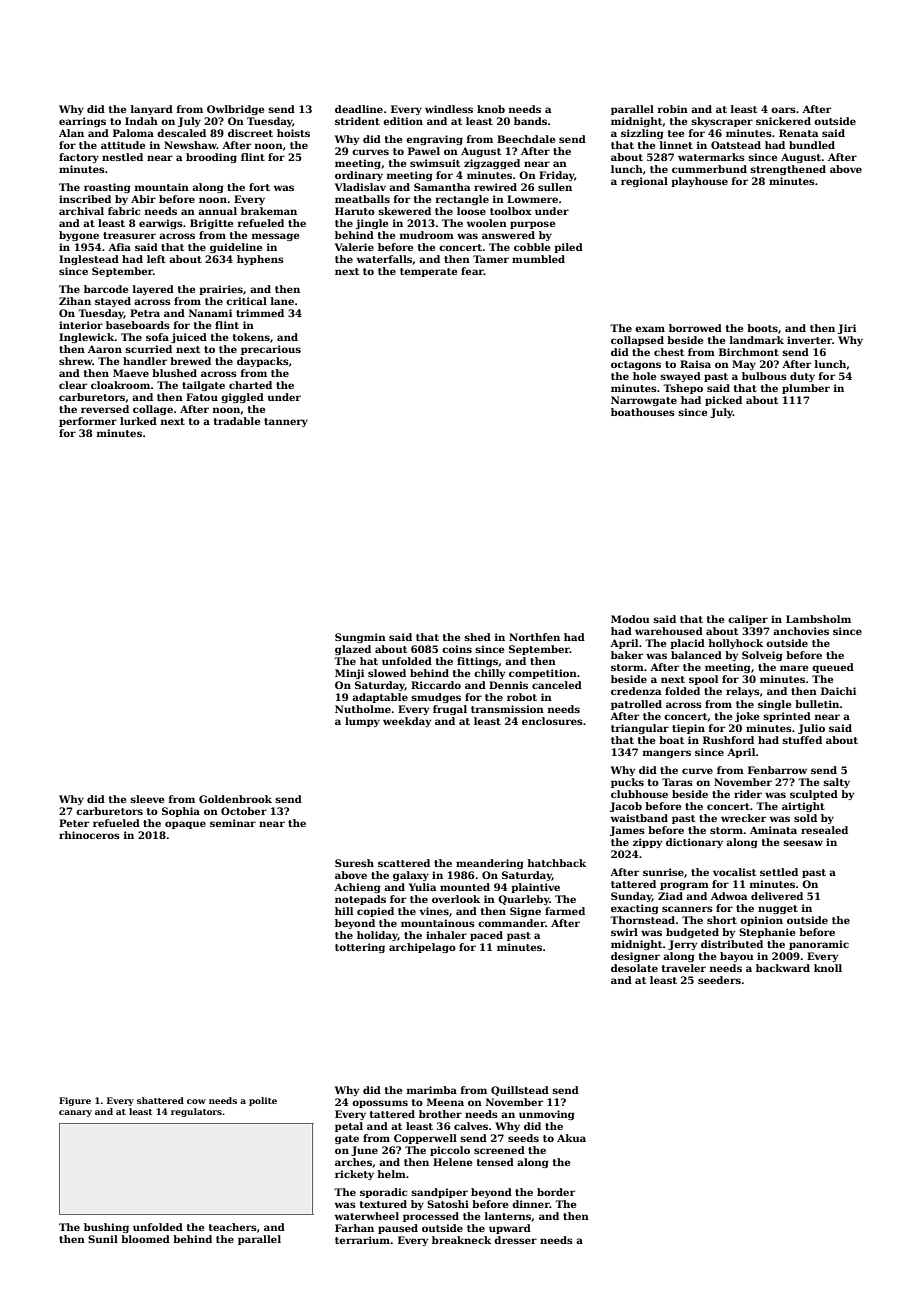 The height and width of the screenshot is (1308, 924). What do you see at coordinates (565, 911) in the screenshot?
I see `farmed` at bounding box center [565, 911].
